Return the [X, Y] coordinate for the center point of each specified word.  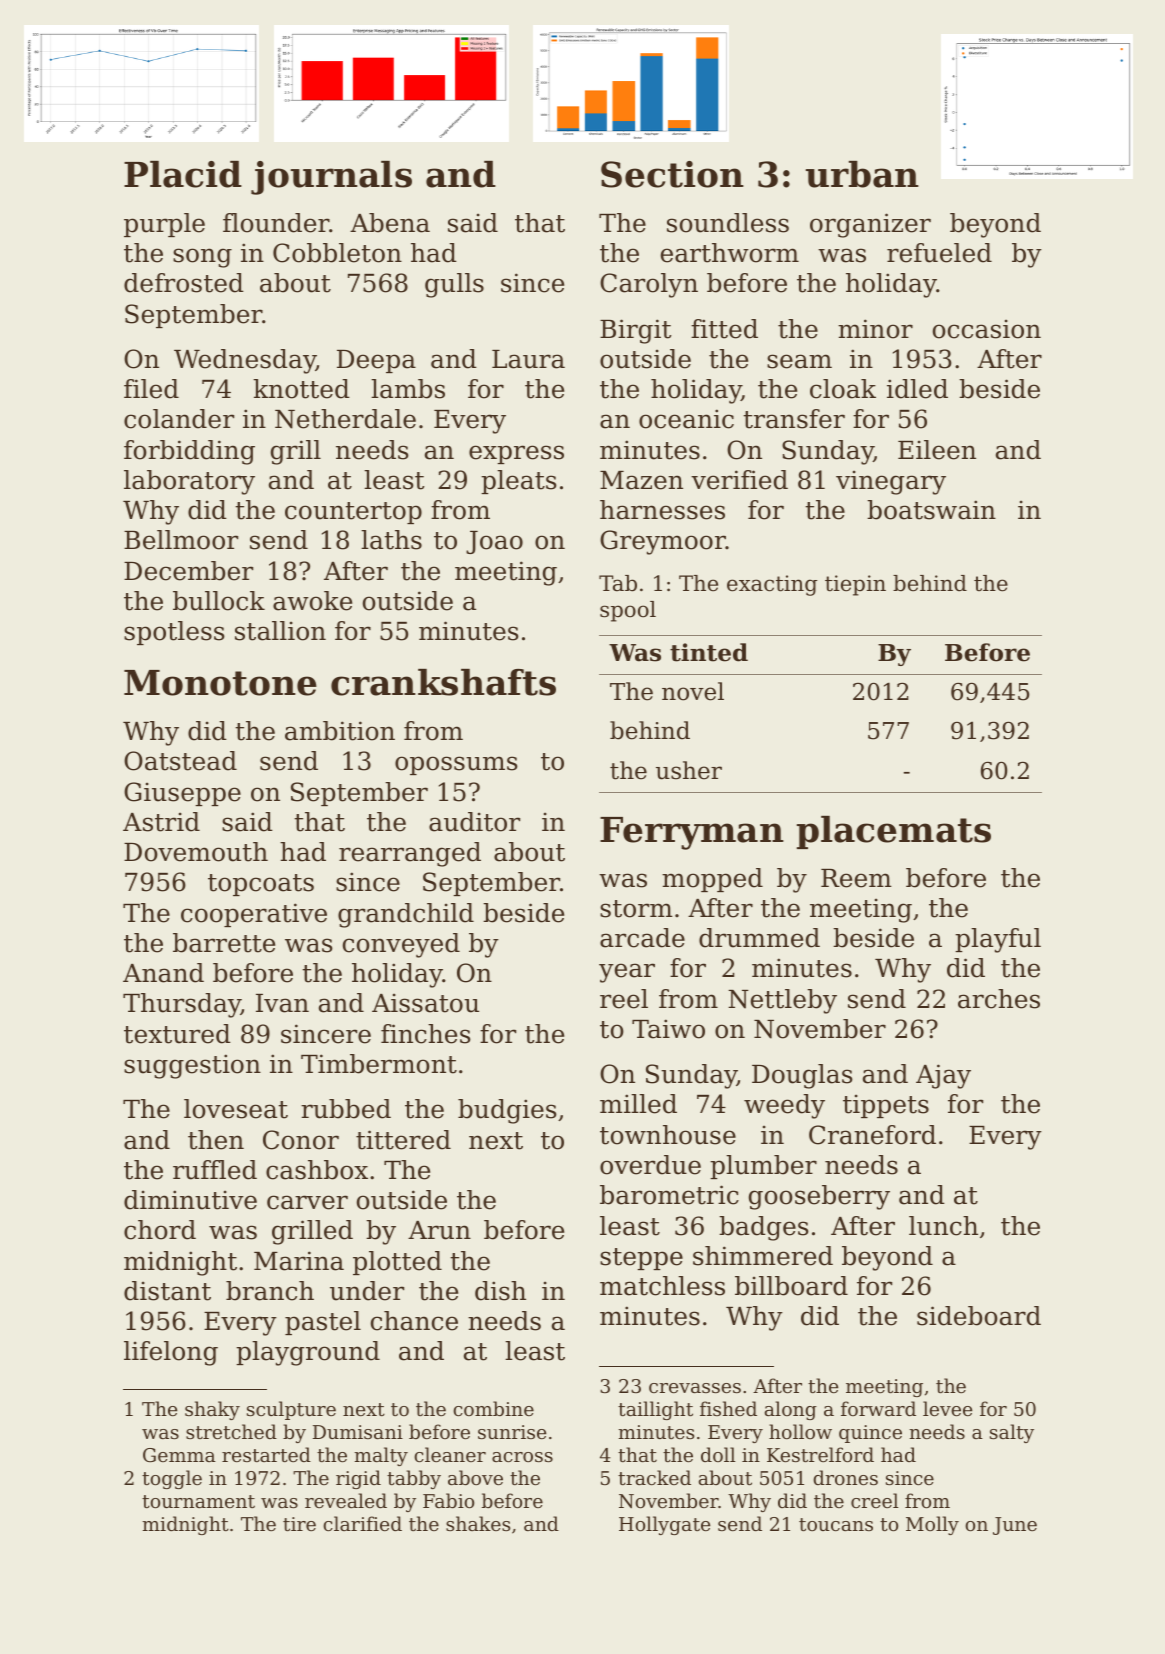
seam [799, 361]
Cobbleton [337, 253]
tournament [198, 1501]
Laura [528, 359]
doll [718, 1454]
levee [947, 1408]
